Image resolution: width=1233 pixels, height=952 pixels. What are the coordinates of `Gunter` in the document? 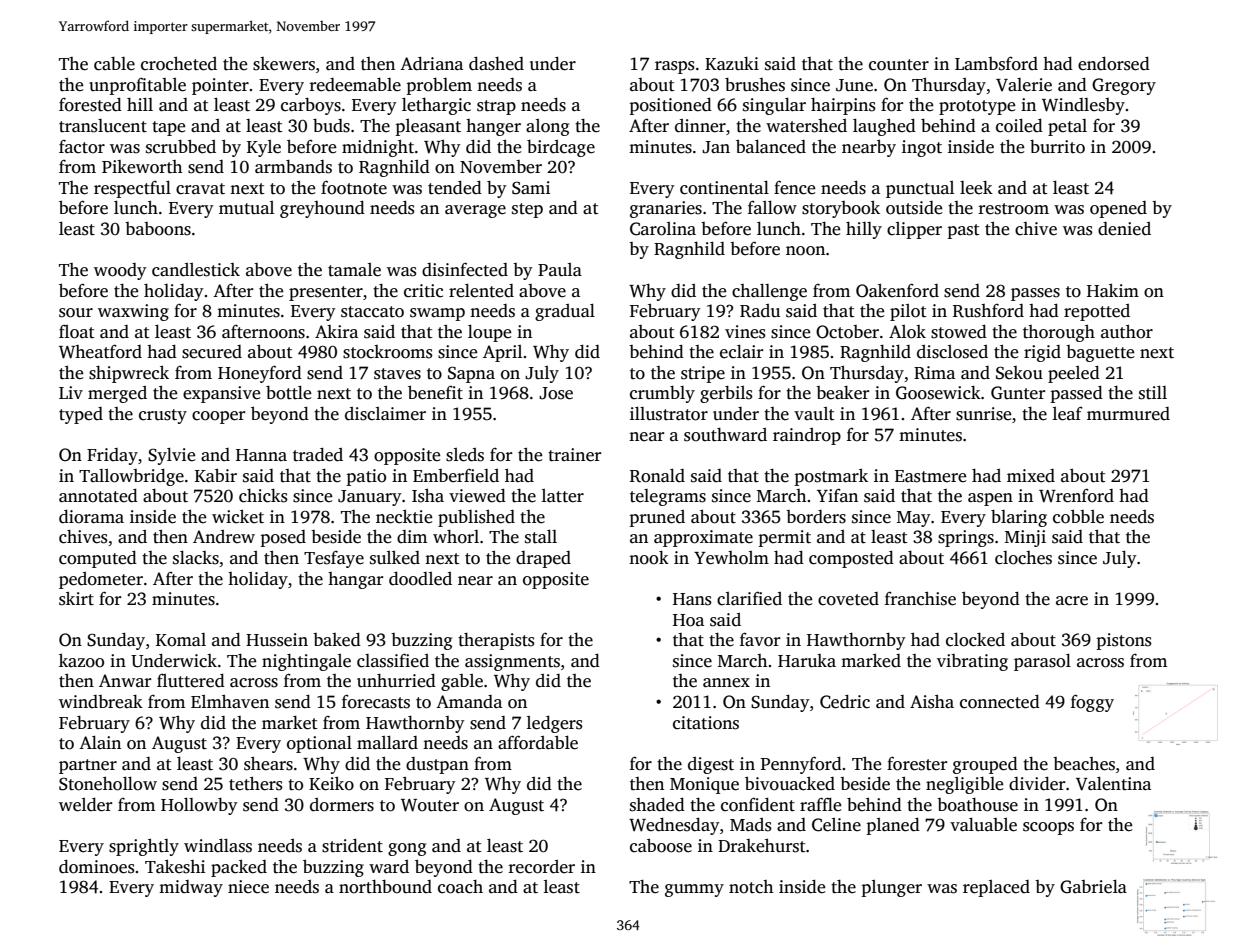 It's located at (1018, 393).
